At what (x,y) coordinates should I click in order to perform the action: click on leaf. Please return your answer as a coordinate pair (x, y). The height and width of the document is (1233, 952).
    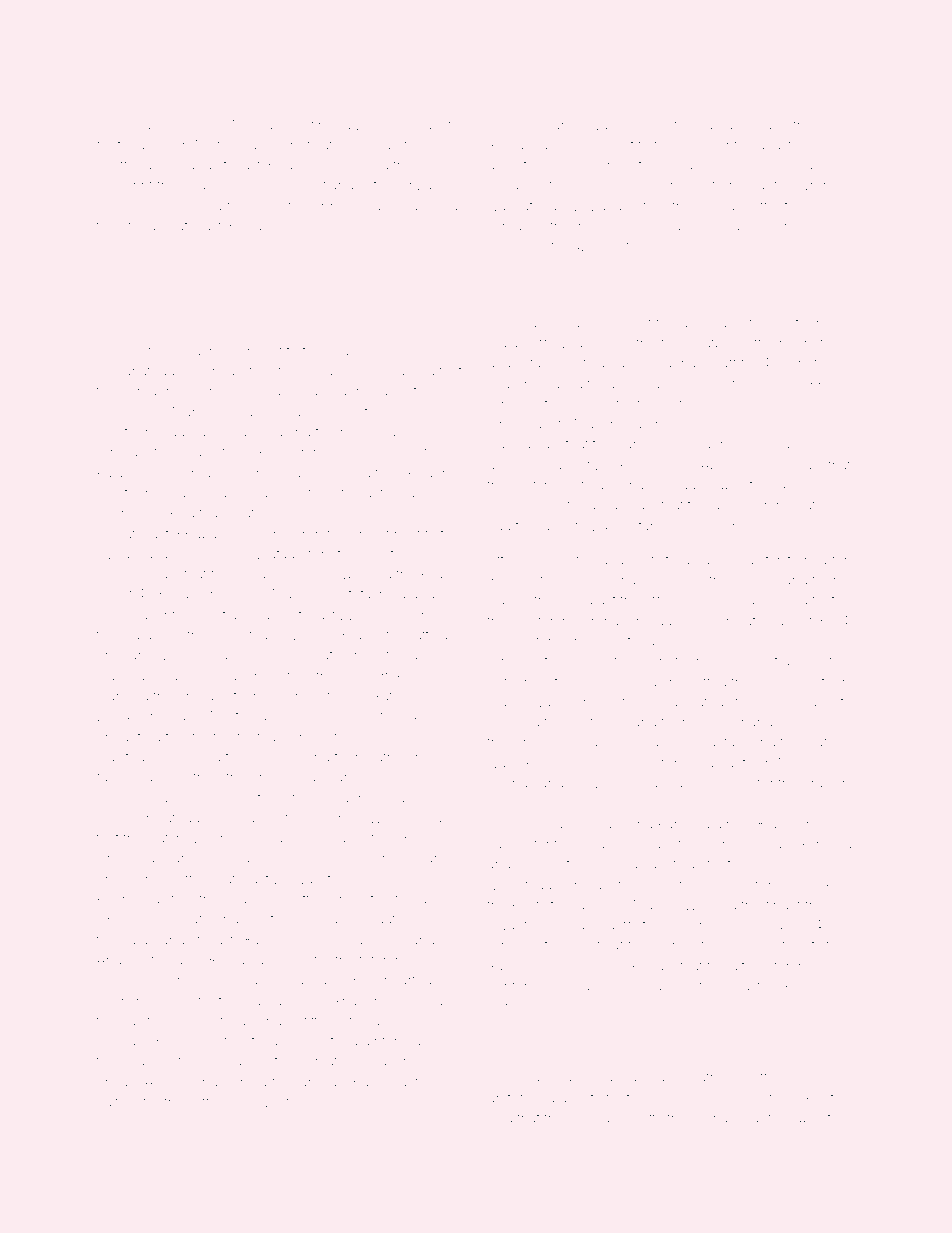
    Looking at the image, I should click on (816, 741).
